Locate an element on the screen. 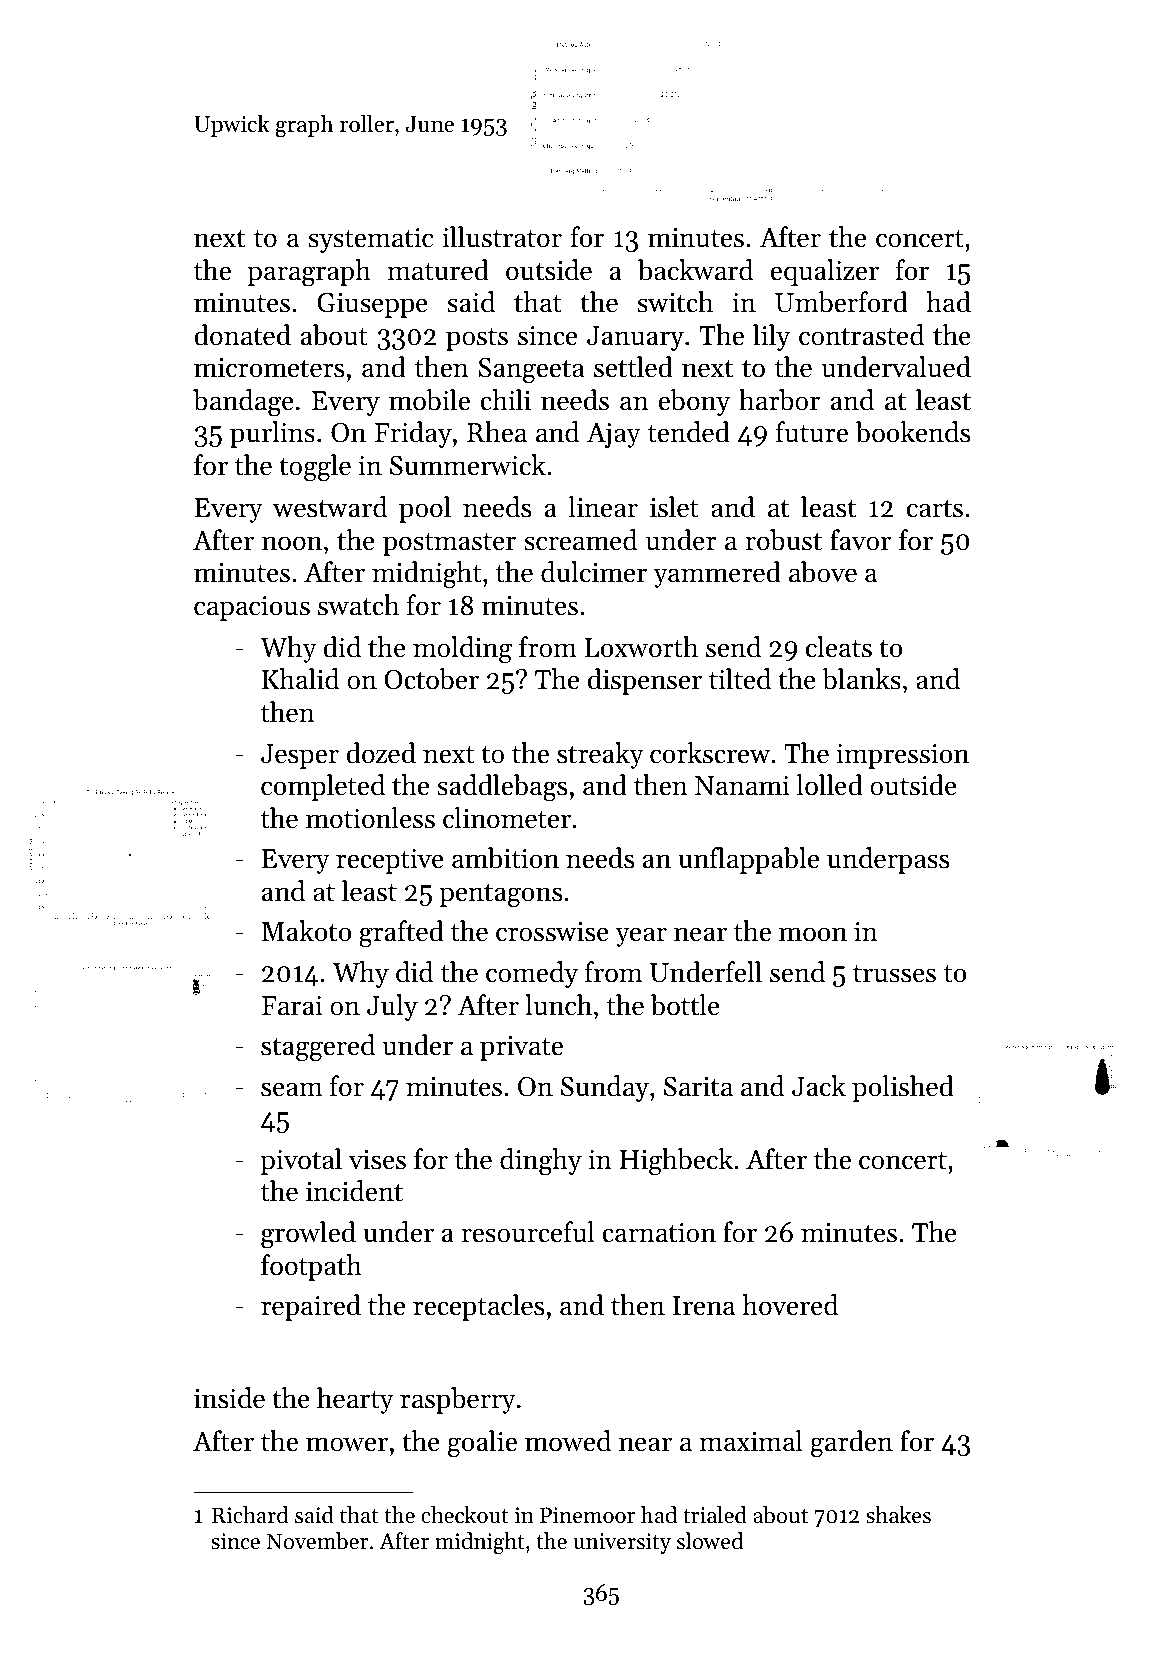 Image resolution: width=1165 pixels, height=1654 pixels. Richard is located at coordinates (250, 1515).
